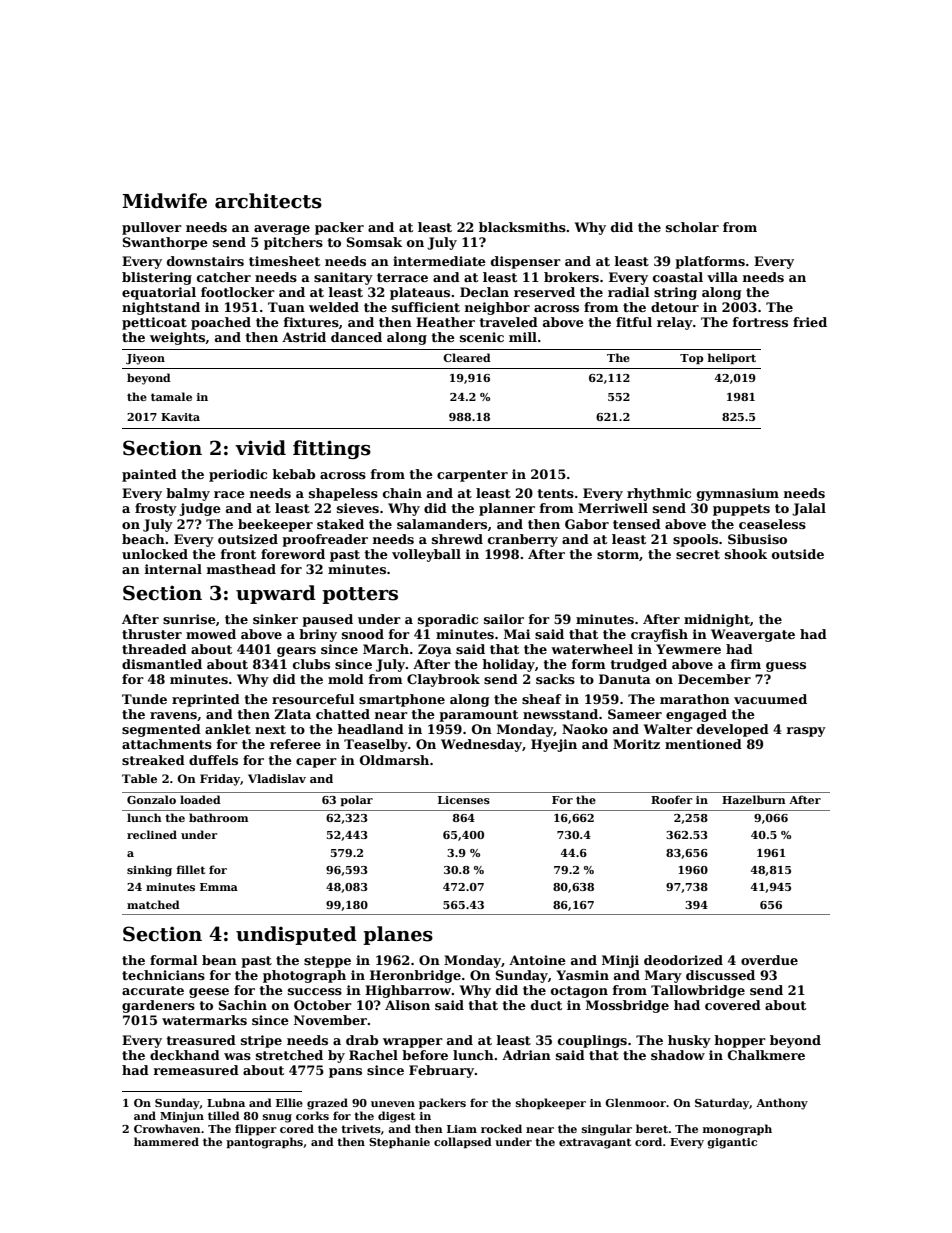 The height and width of the screenshot is (1233, 952). What do you see at coordinates (732, 1143) in the screenshot?
I see `gigantic` at bounding box center [732, 1143].
